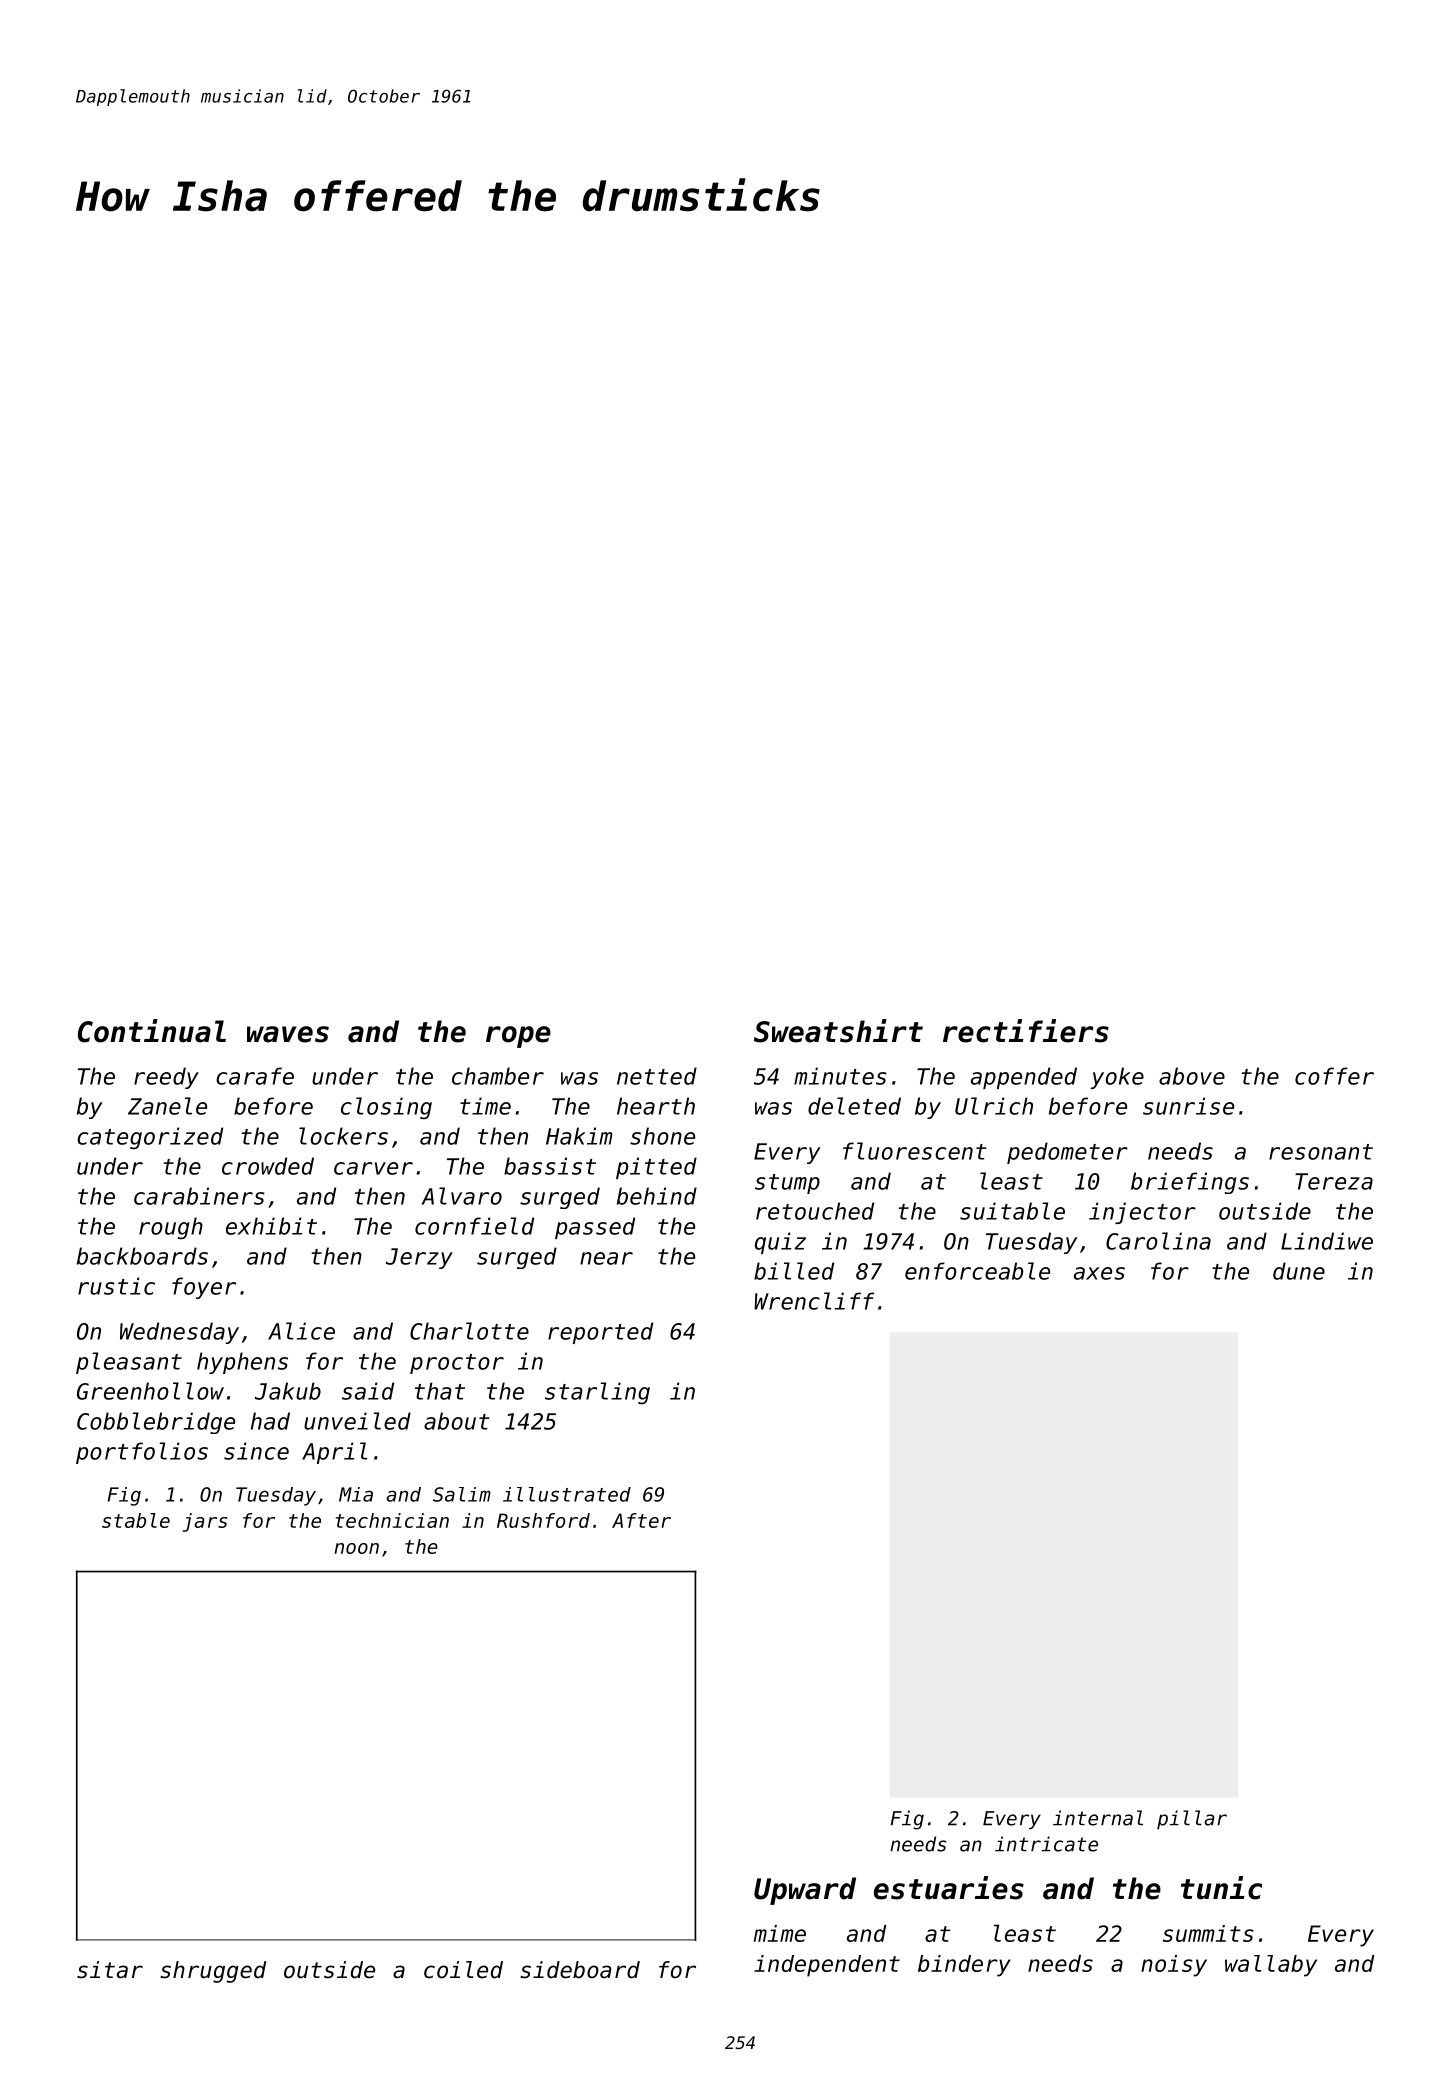 The image size is (1450, 2100). What do you see at coordinates (110, 1970) in the document?
I see `sitar` at bounding box center [110, 1970].
